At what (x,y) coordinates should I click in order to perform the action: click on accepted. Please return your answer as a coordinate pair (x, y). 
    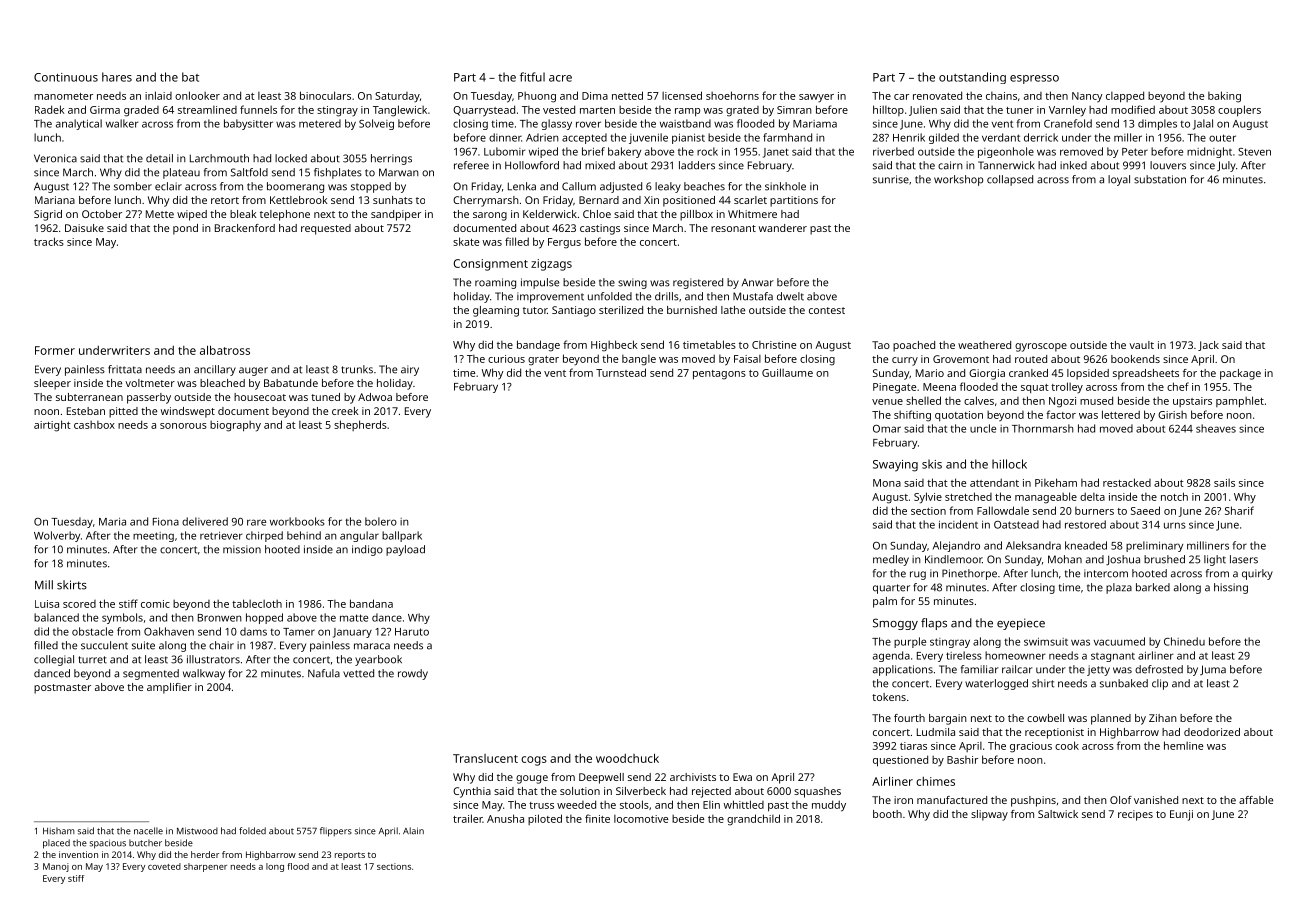
    Looking at the image, I should click on (584, 138).
